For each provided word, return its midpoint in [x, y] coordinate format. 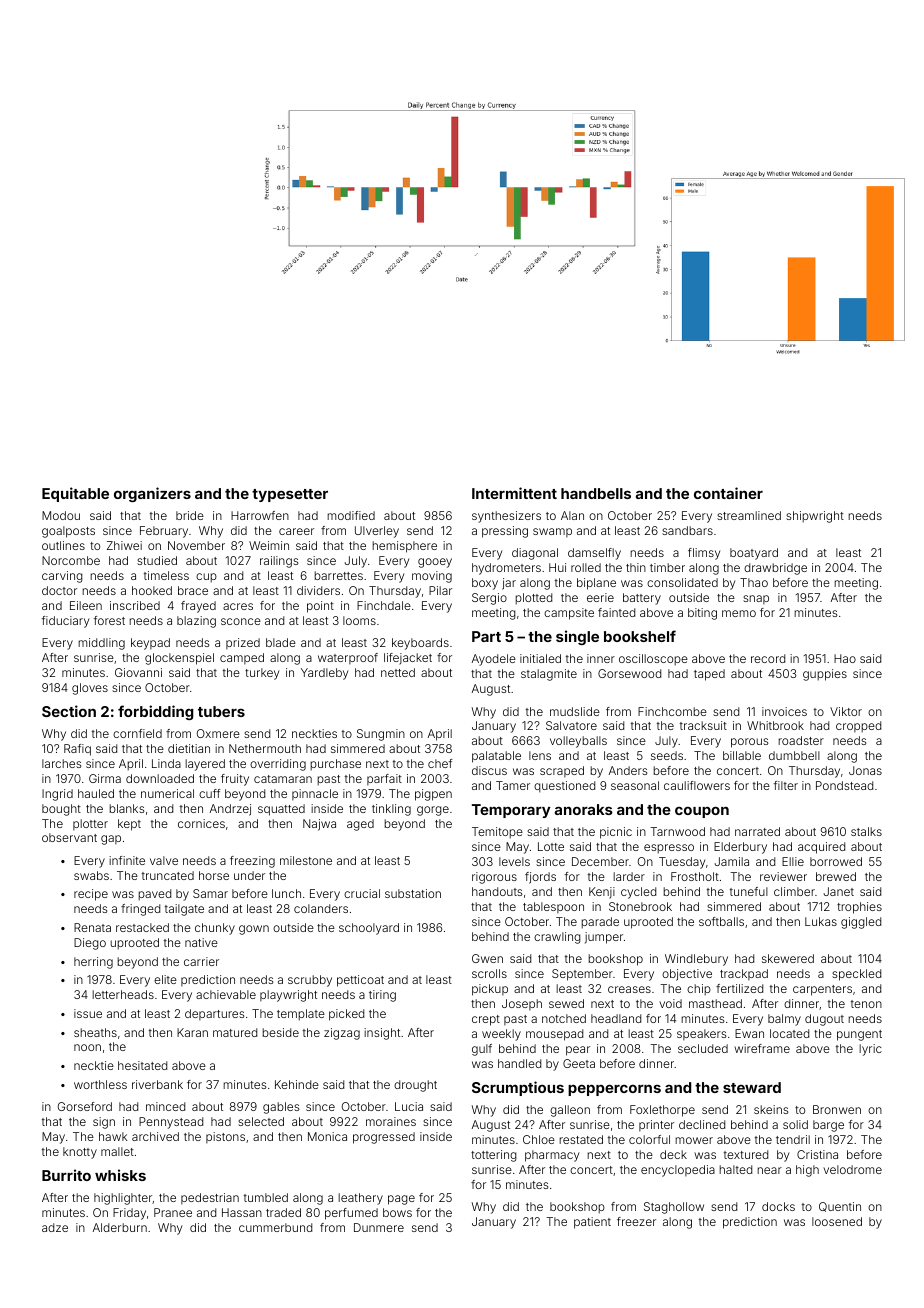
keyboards [420, 644]
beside [280, 1032]
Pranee [173, 1212]
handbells [596, 493]
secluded [703, 1048]
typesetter [290, 495]
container [728, 493]
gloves [90, 689]
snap [756, 599]
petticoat [360, 981]
